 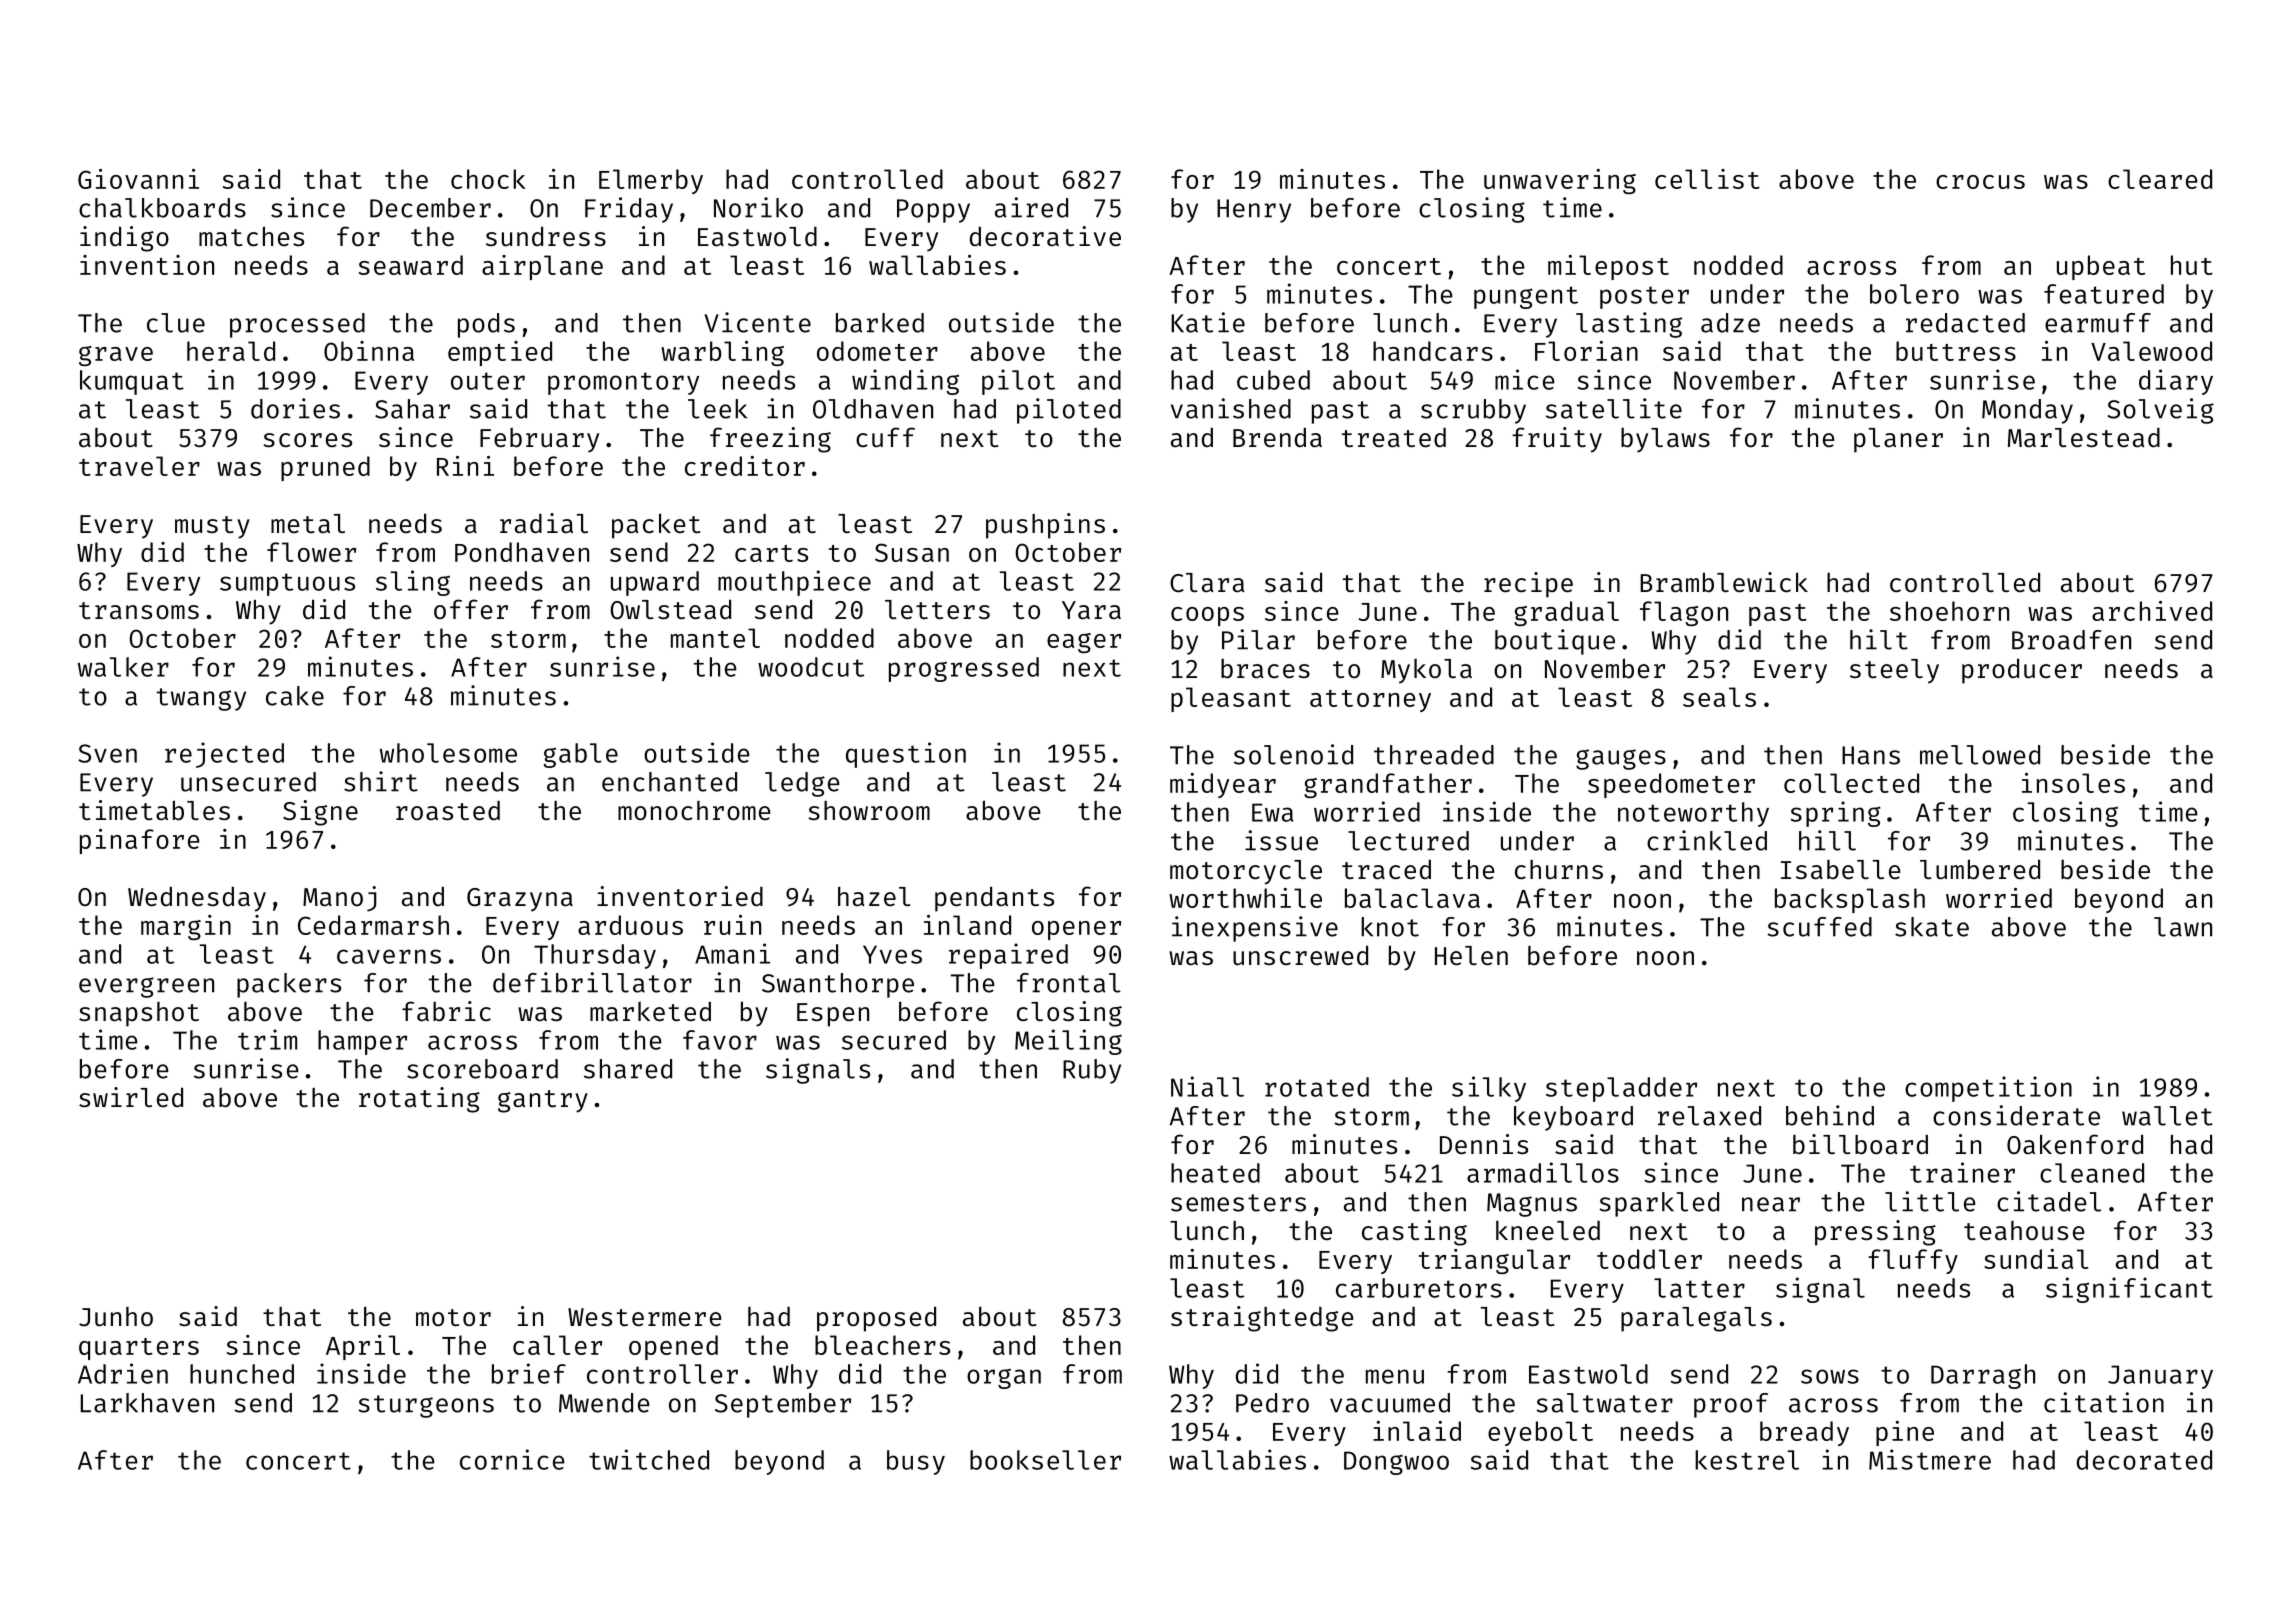 I want to click on menu, so click(x=1395, y=1376).
